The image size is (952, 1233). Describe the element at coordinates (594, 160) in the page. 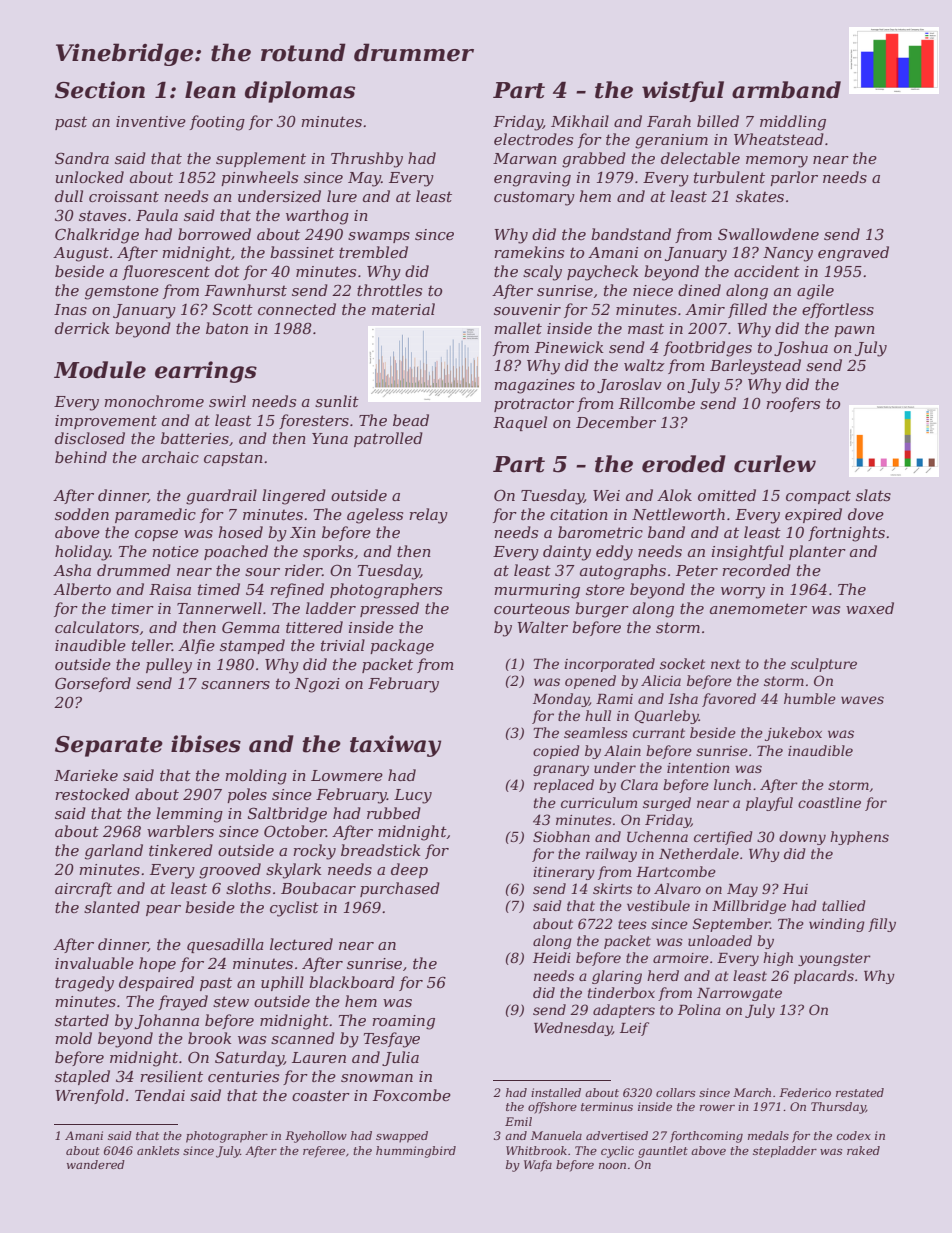

I see `grabbed` at that location.
